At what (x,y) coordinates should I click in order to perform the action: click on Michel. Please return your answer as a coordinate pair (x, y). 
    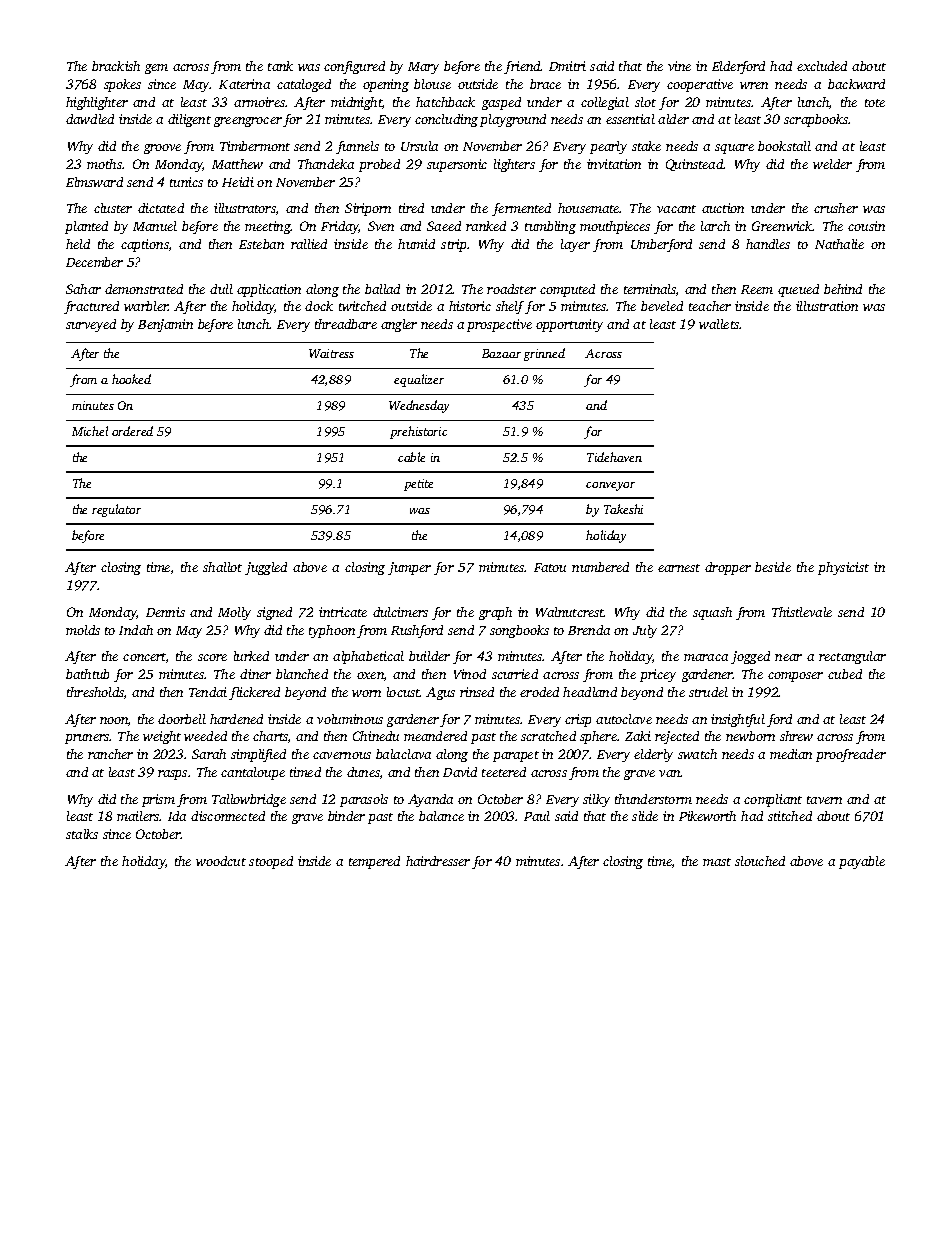
    Looking at the image, I should click on (90, 431).
